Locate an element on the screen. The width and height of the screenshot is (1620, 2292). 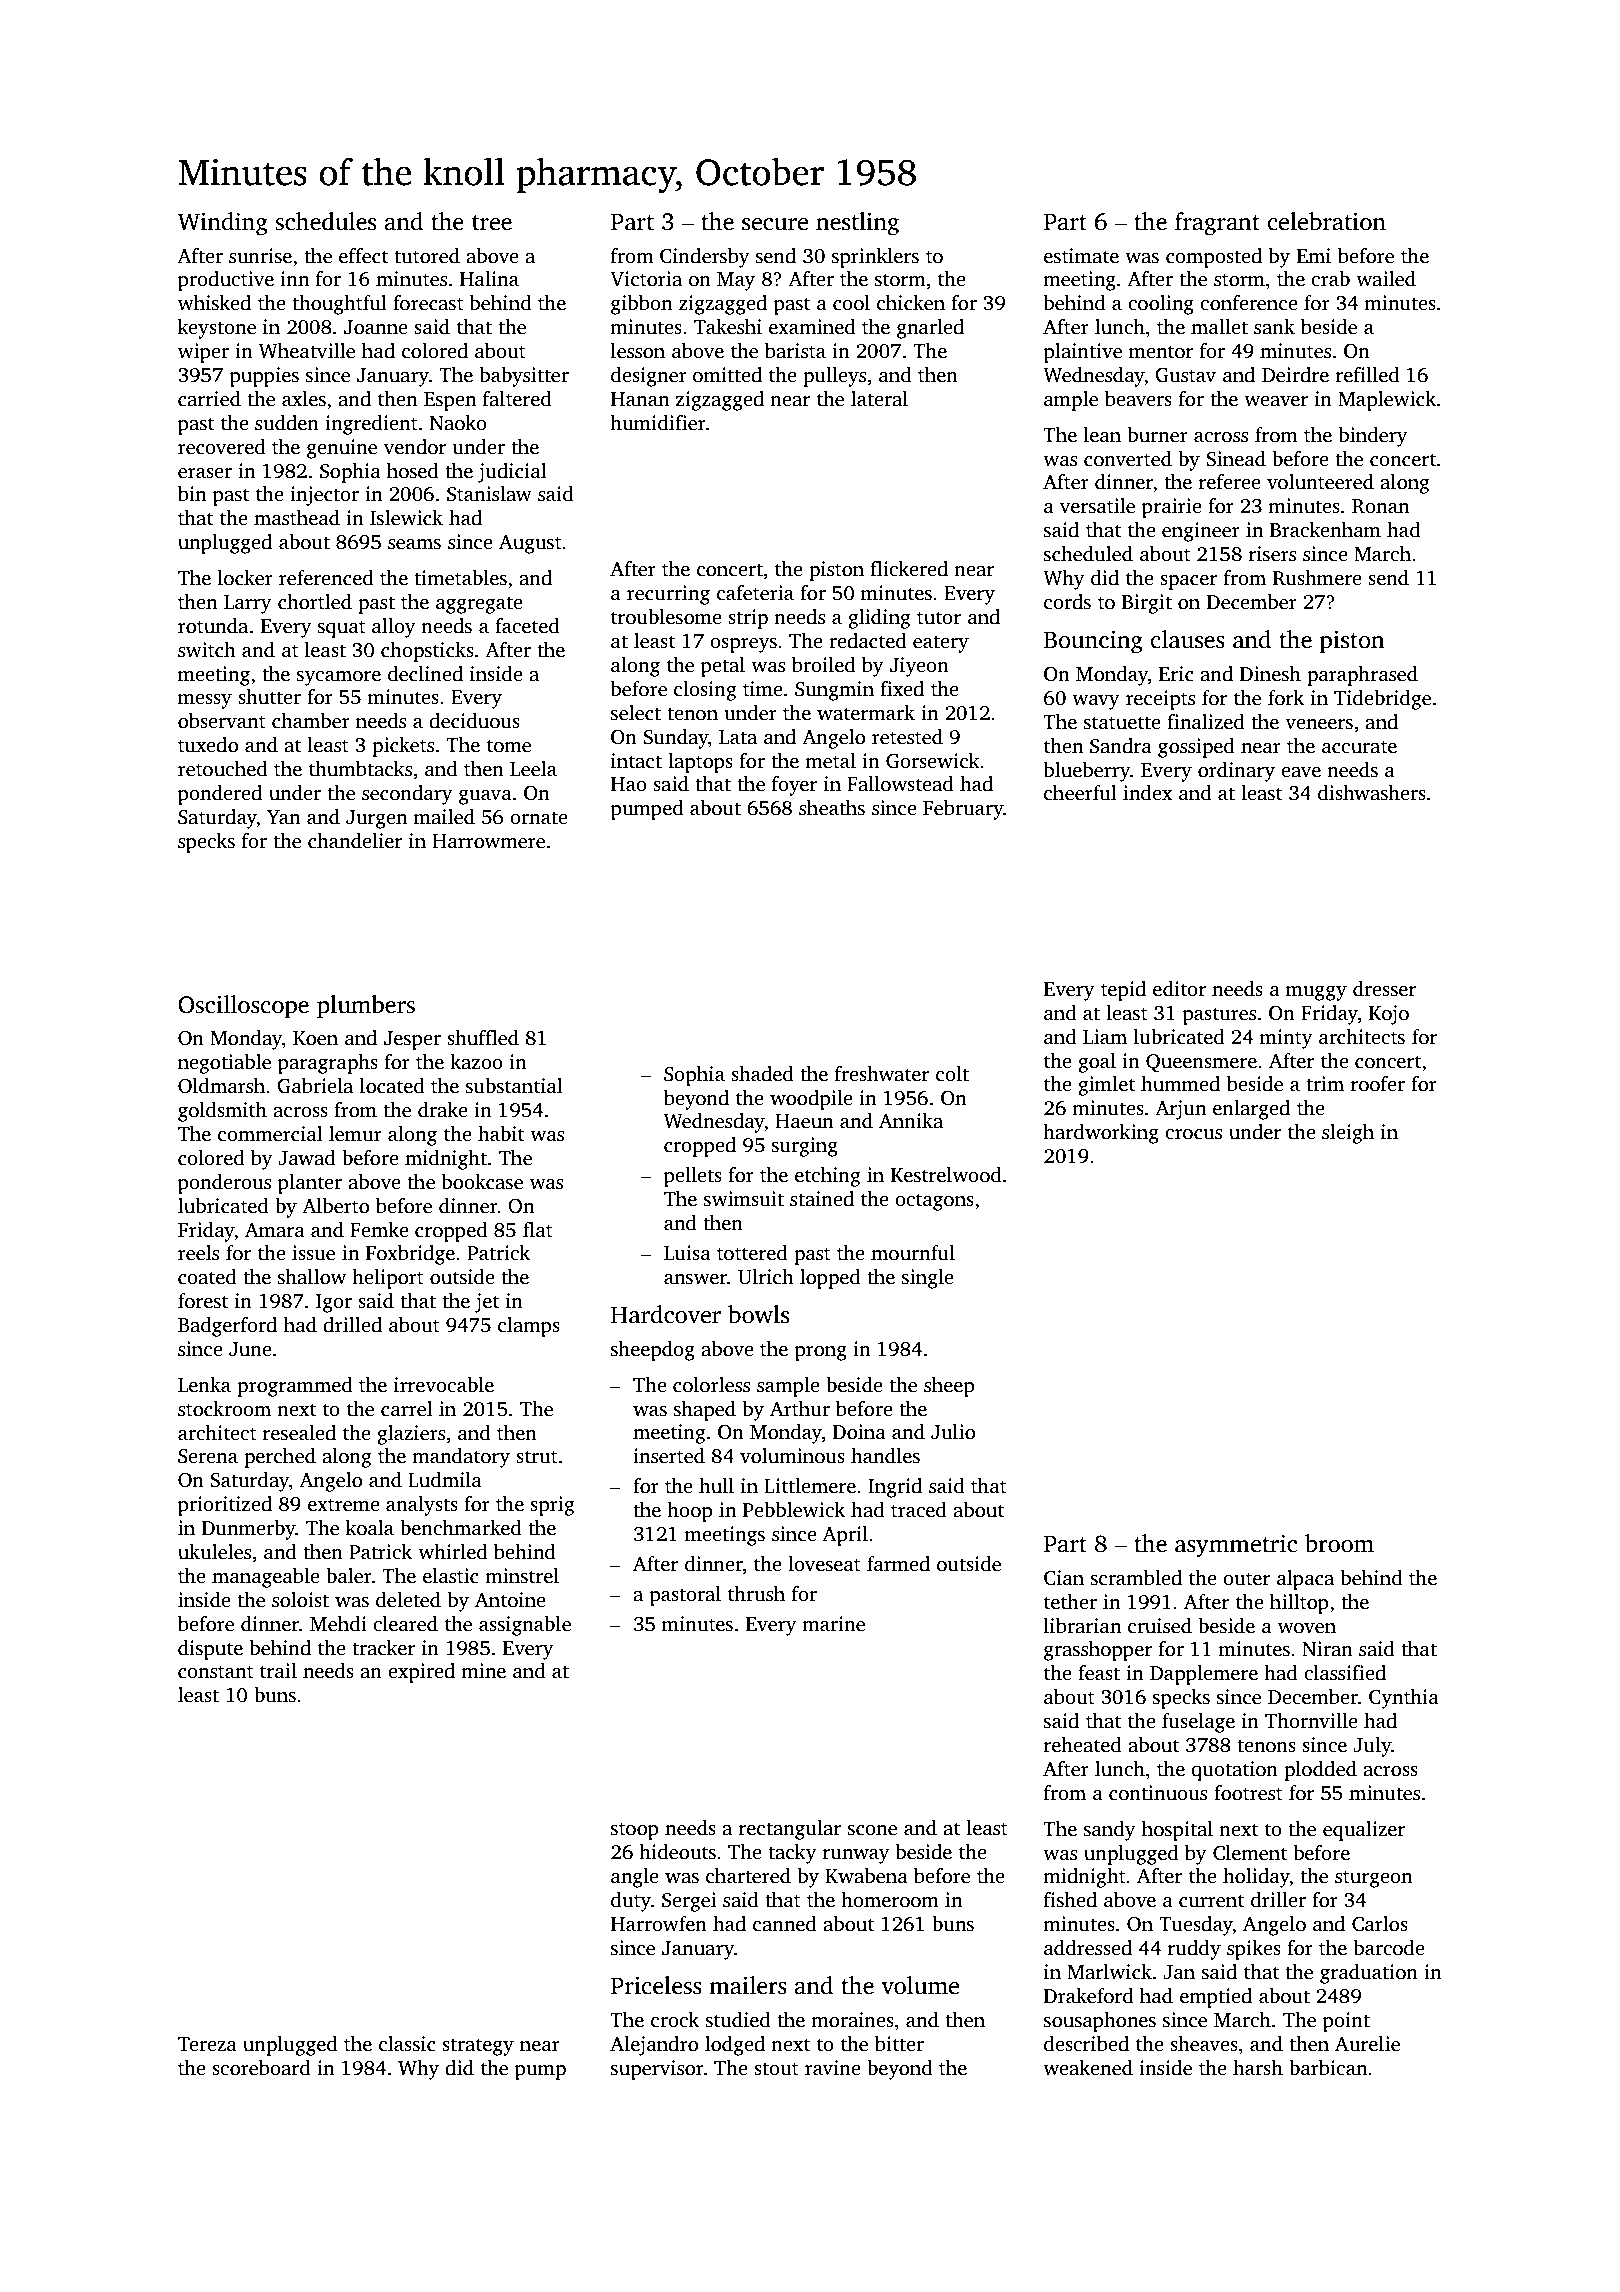
nestling is located at coordinates (857, 224).
